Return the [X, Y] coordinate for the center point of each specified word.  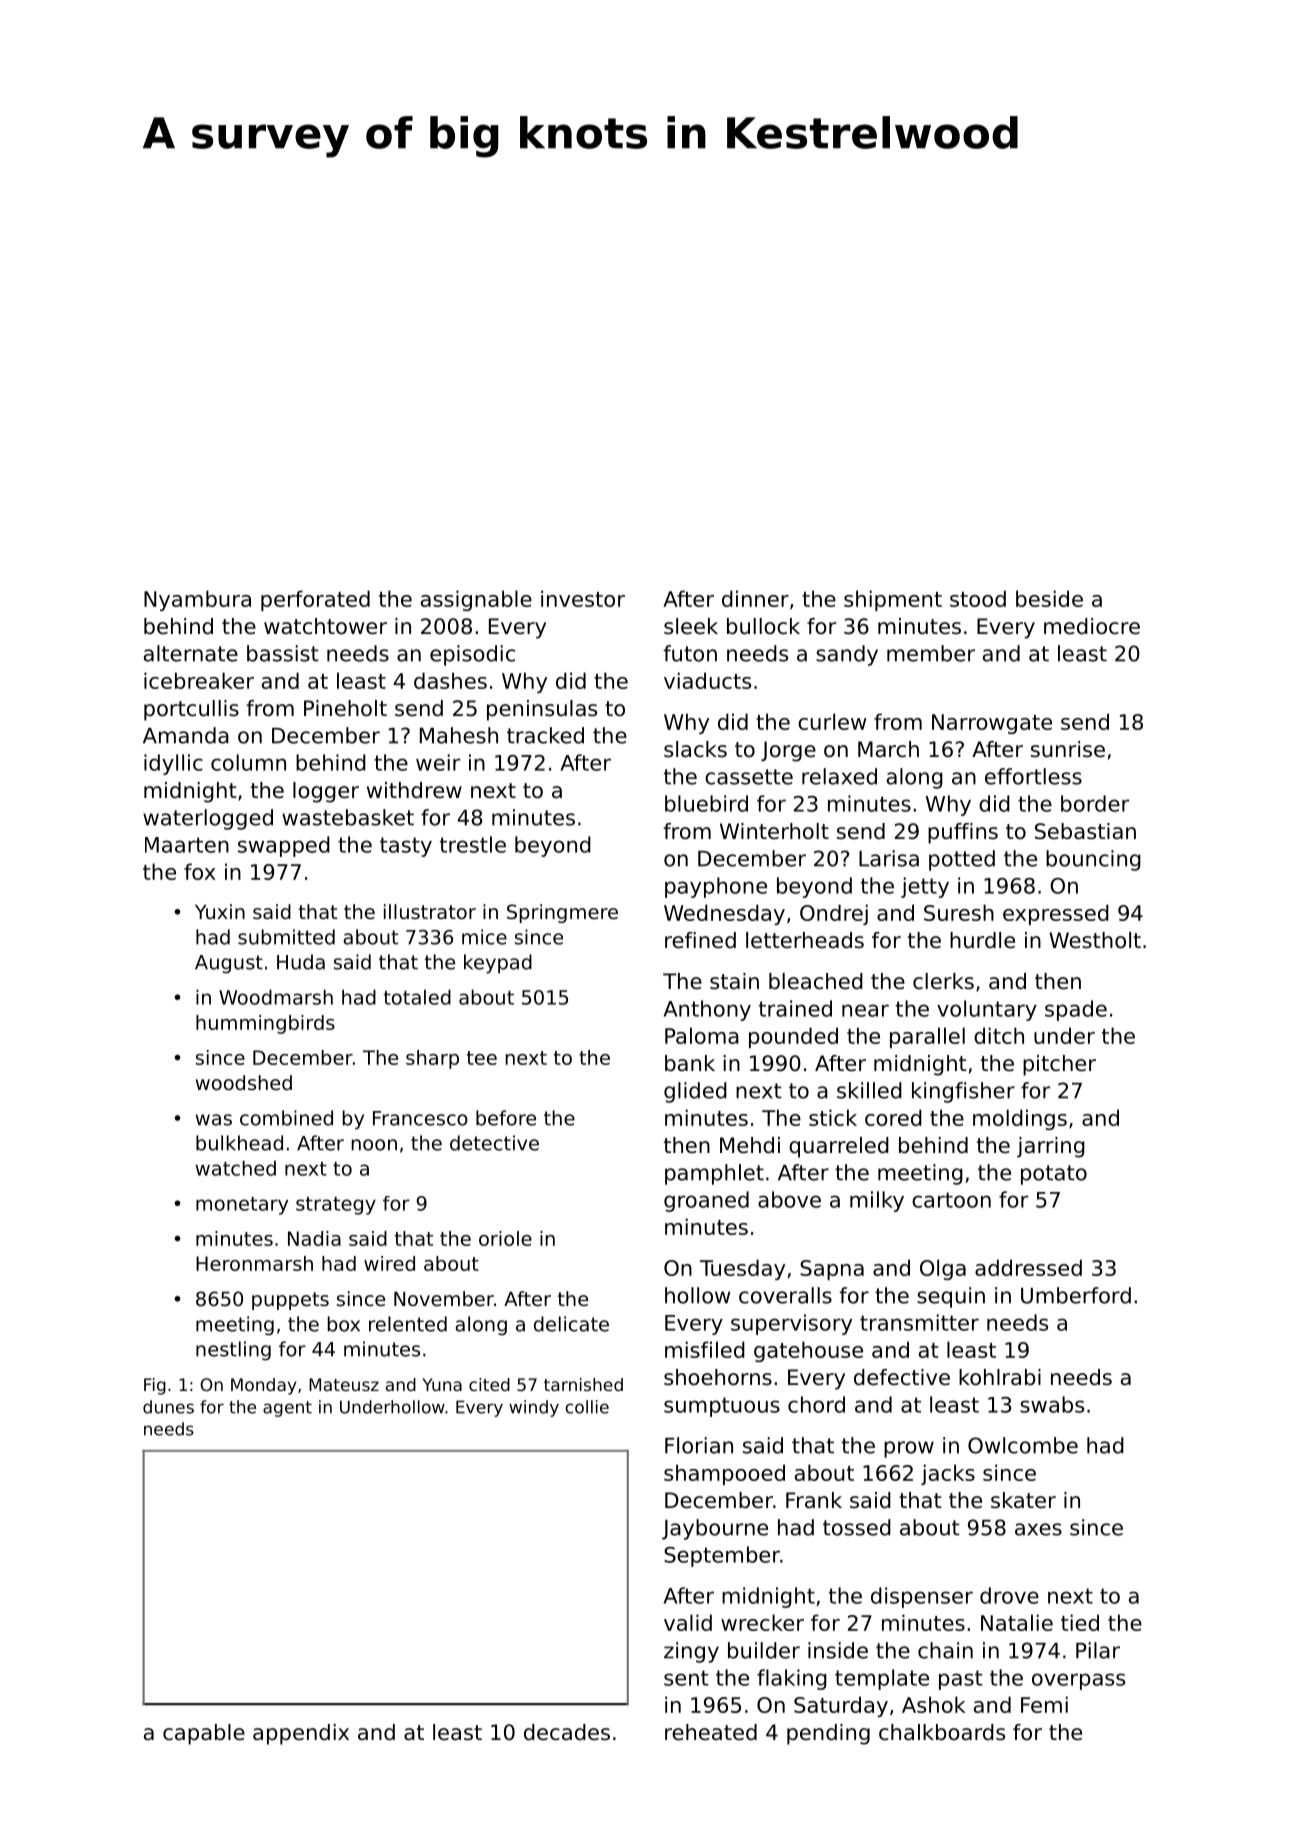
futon [690, 653]
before [506, 1118]
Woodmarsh [276, 997]
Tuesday [742, 1269]
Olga [943, 1269]
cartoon [951, 1200]
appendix [301, 1734]
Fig [155, 1386]
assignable [476, 600]
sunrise [1068, 749]
